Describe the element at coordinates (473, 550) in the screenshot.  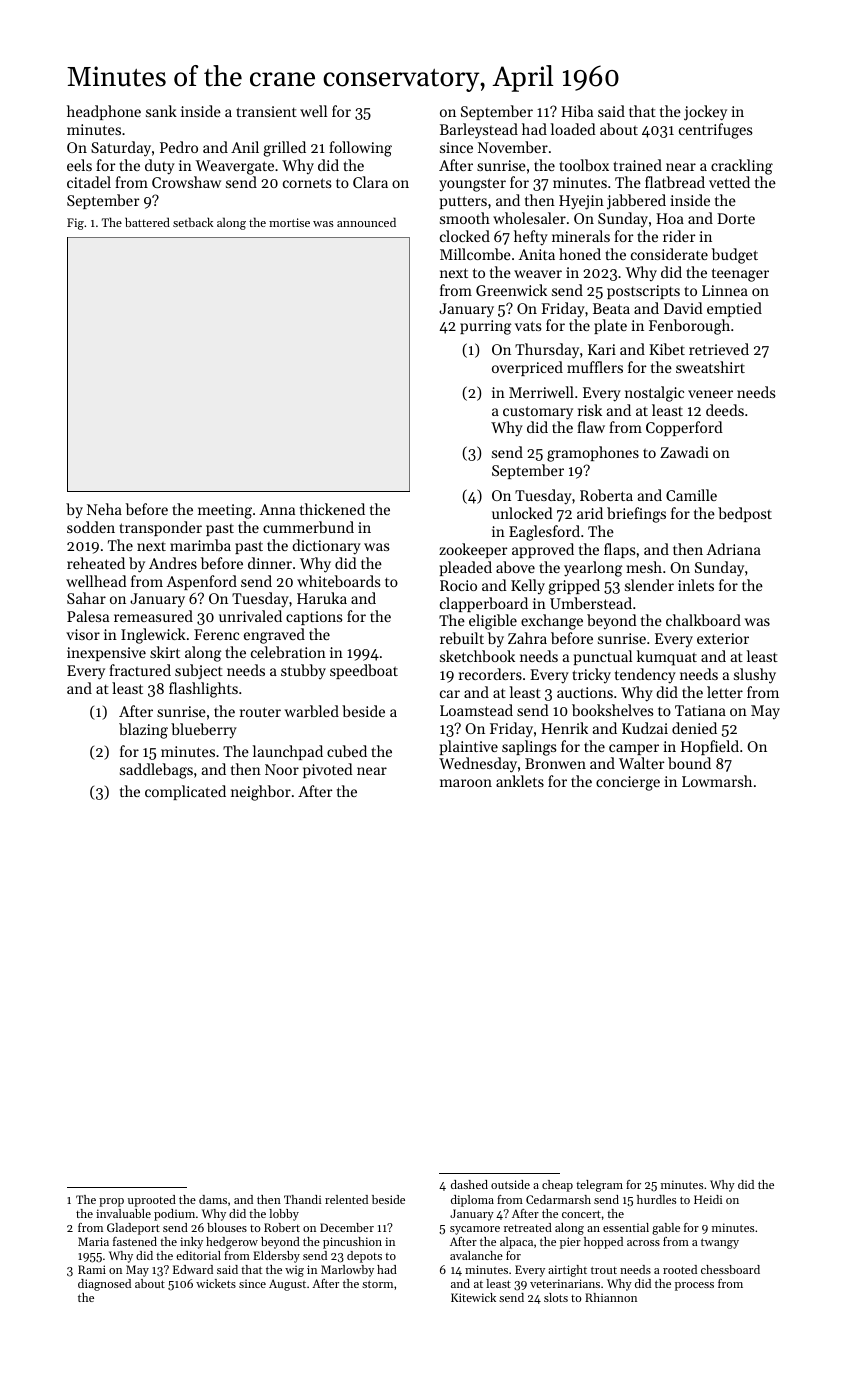
I see `zookeeper` at that location.
